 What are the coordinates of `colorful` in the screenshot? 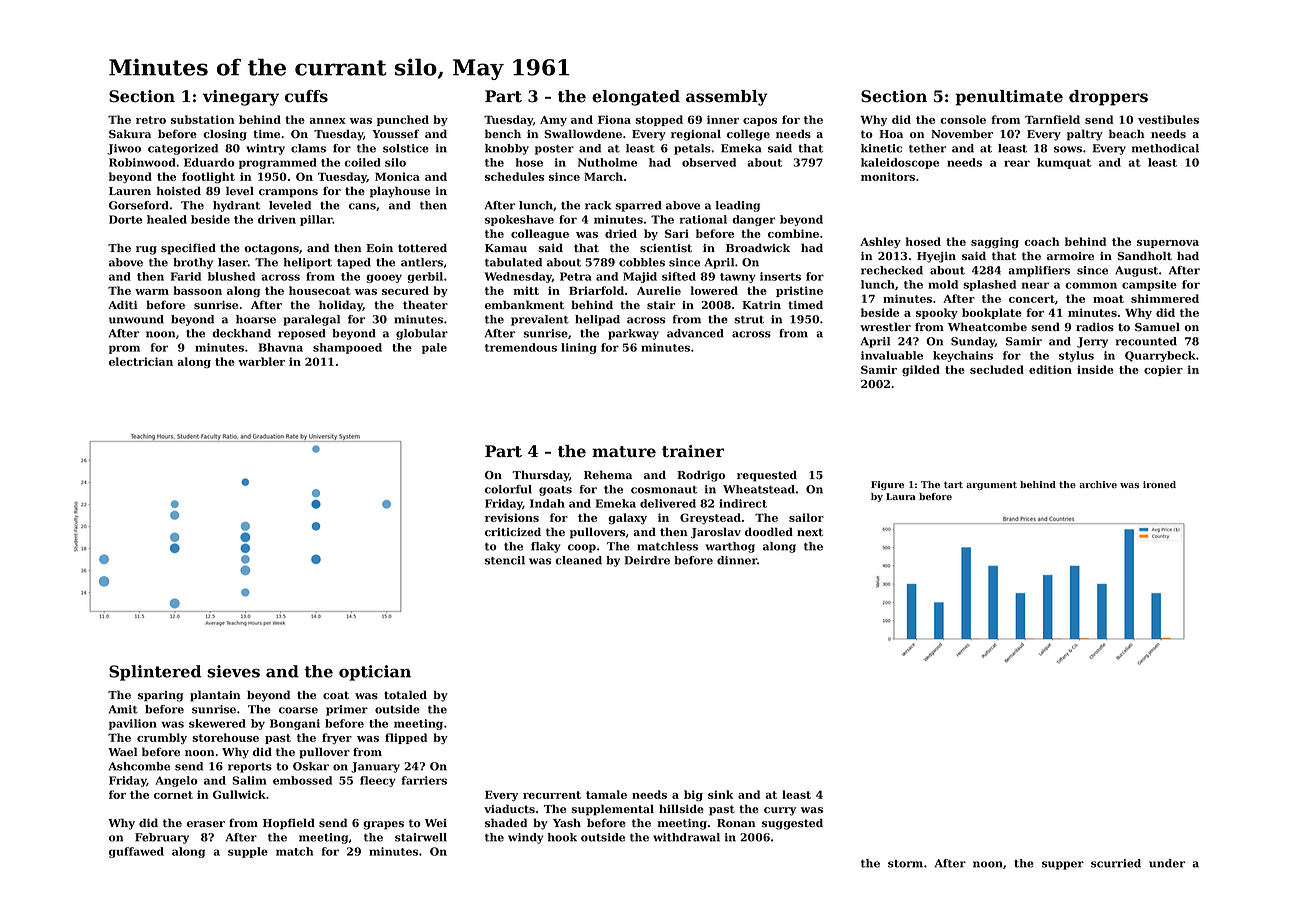 It's located at (508, 489).
